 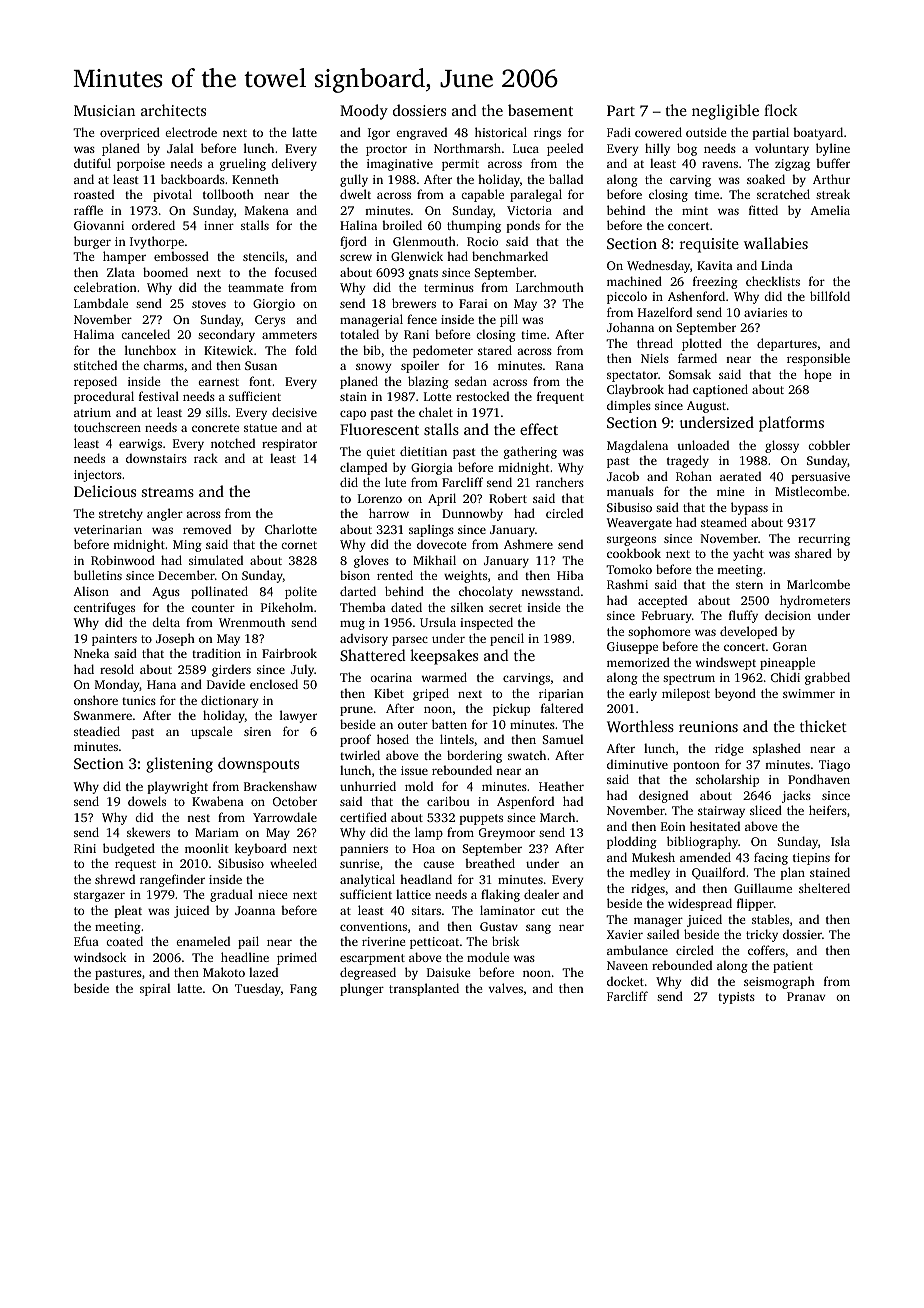 What do you see at coordinates (163, 365) in the page?
I see `charms` at bounding box center [163, 365].
